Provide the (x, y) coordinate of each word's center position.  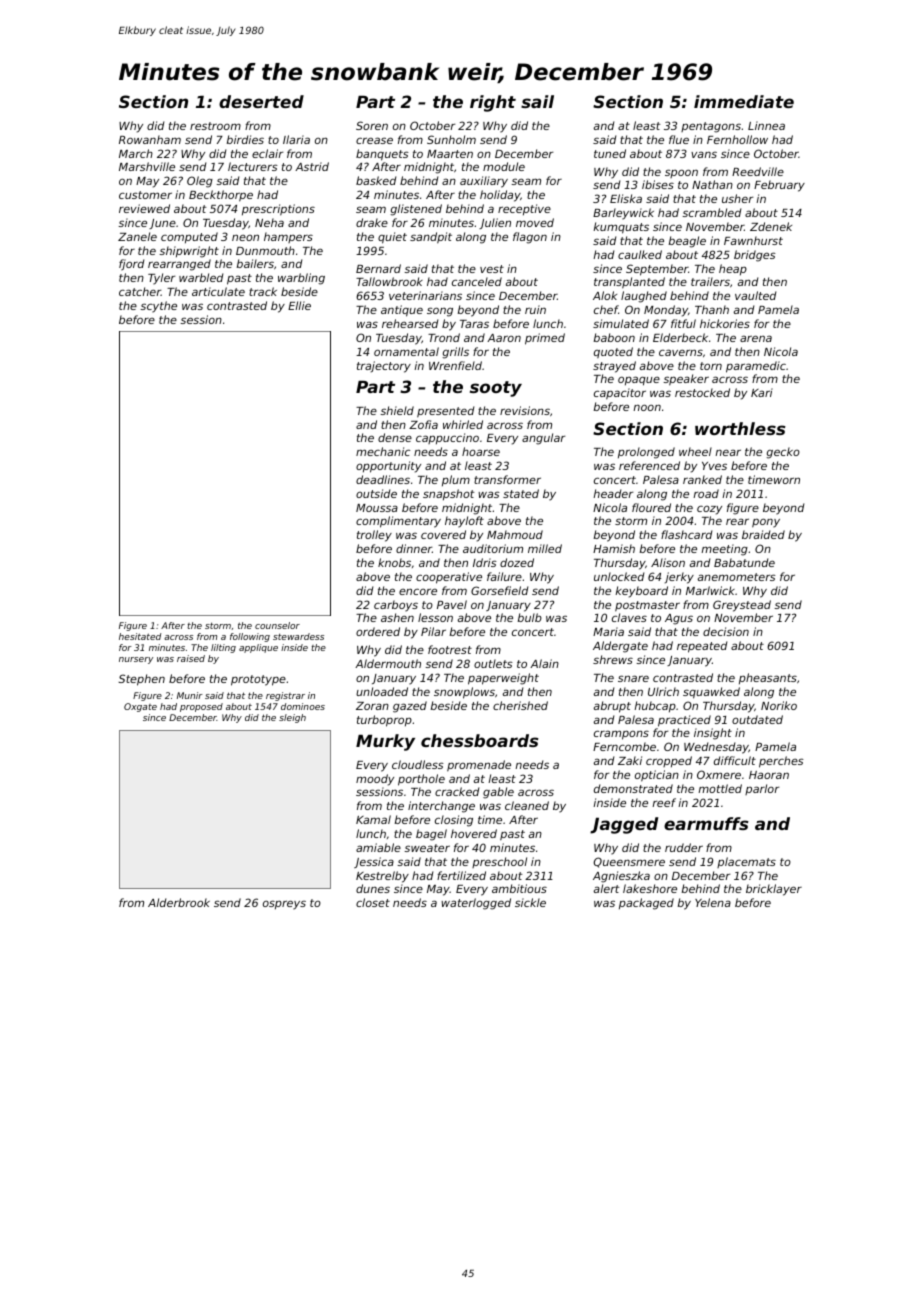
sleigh (292, 718)
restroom (215, 126)
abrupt (612, 707)
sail (537, 101)
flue (679, 139)
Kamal (373, 819)
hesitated (140, 636)
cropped (669, 762)
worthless (740, 428)
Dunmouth (265, 250)
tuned (610, 153)
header (614, 493)
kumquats (621, 228)
